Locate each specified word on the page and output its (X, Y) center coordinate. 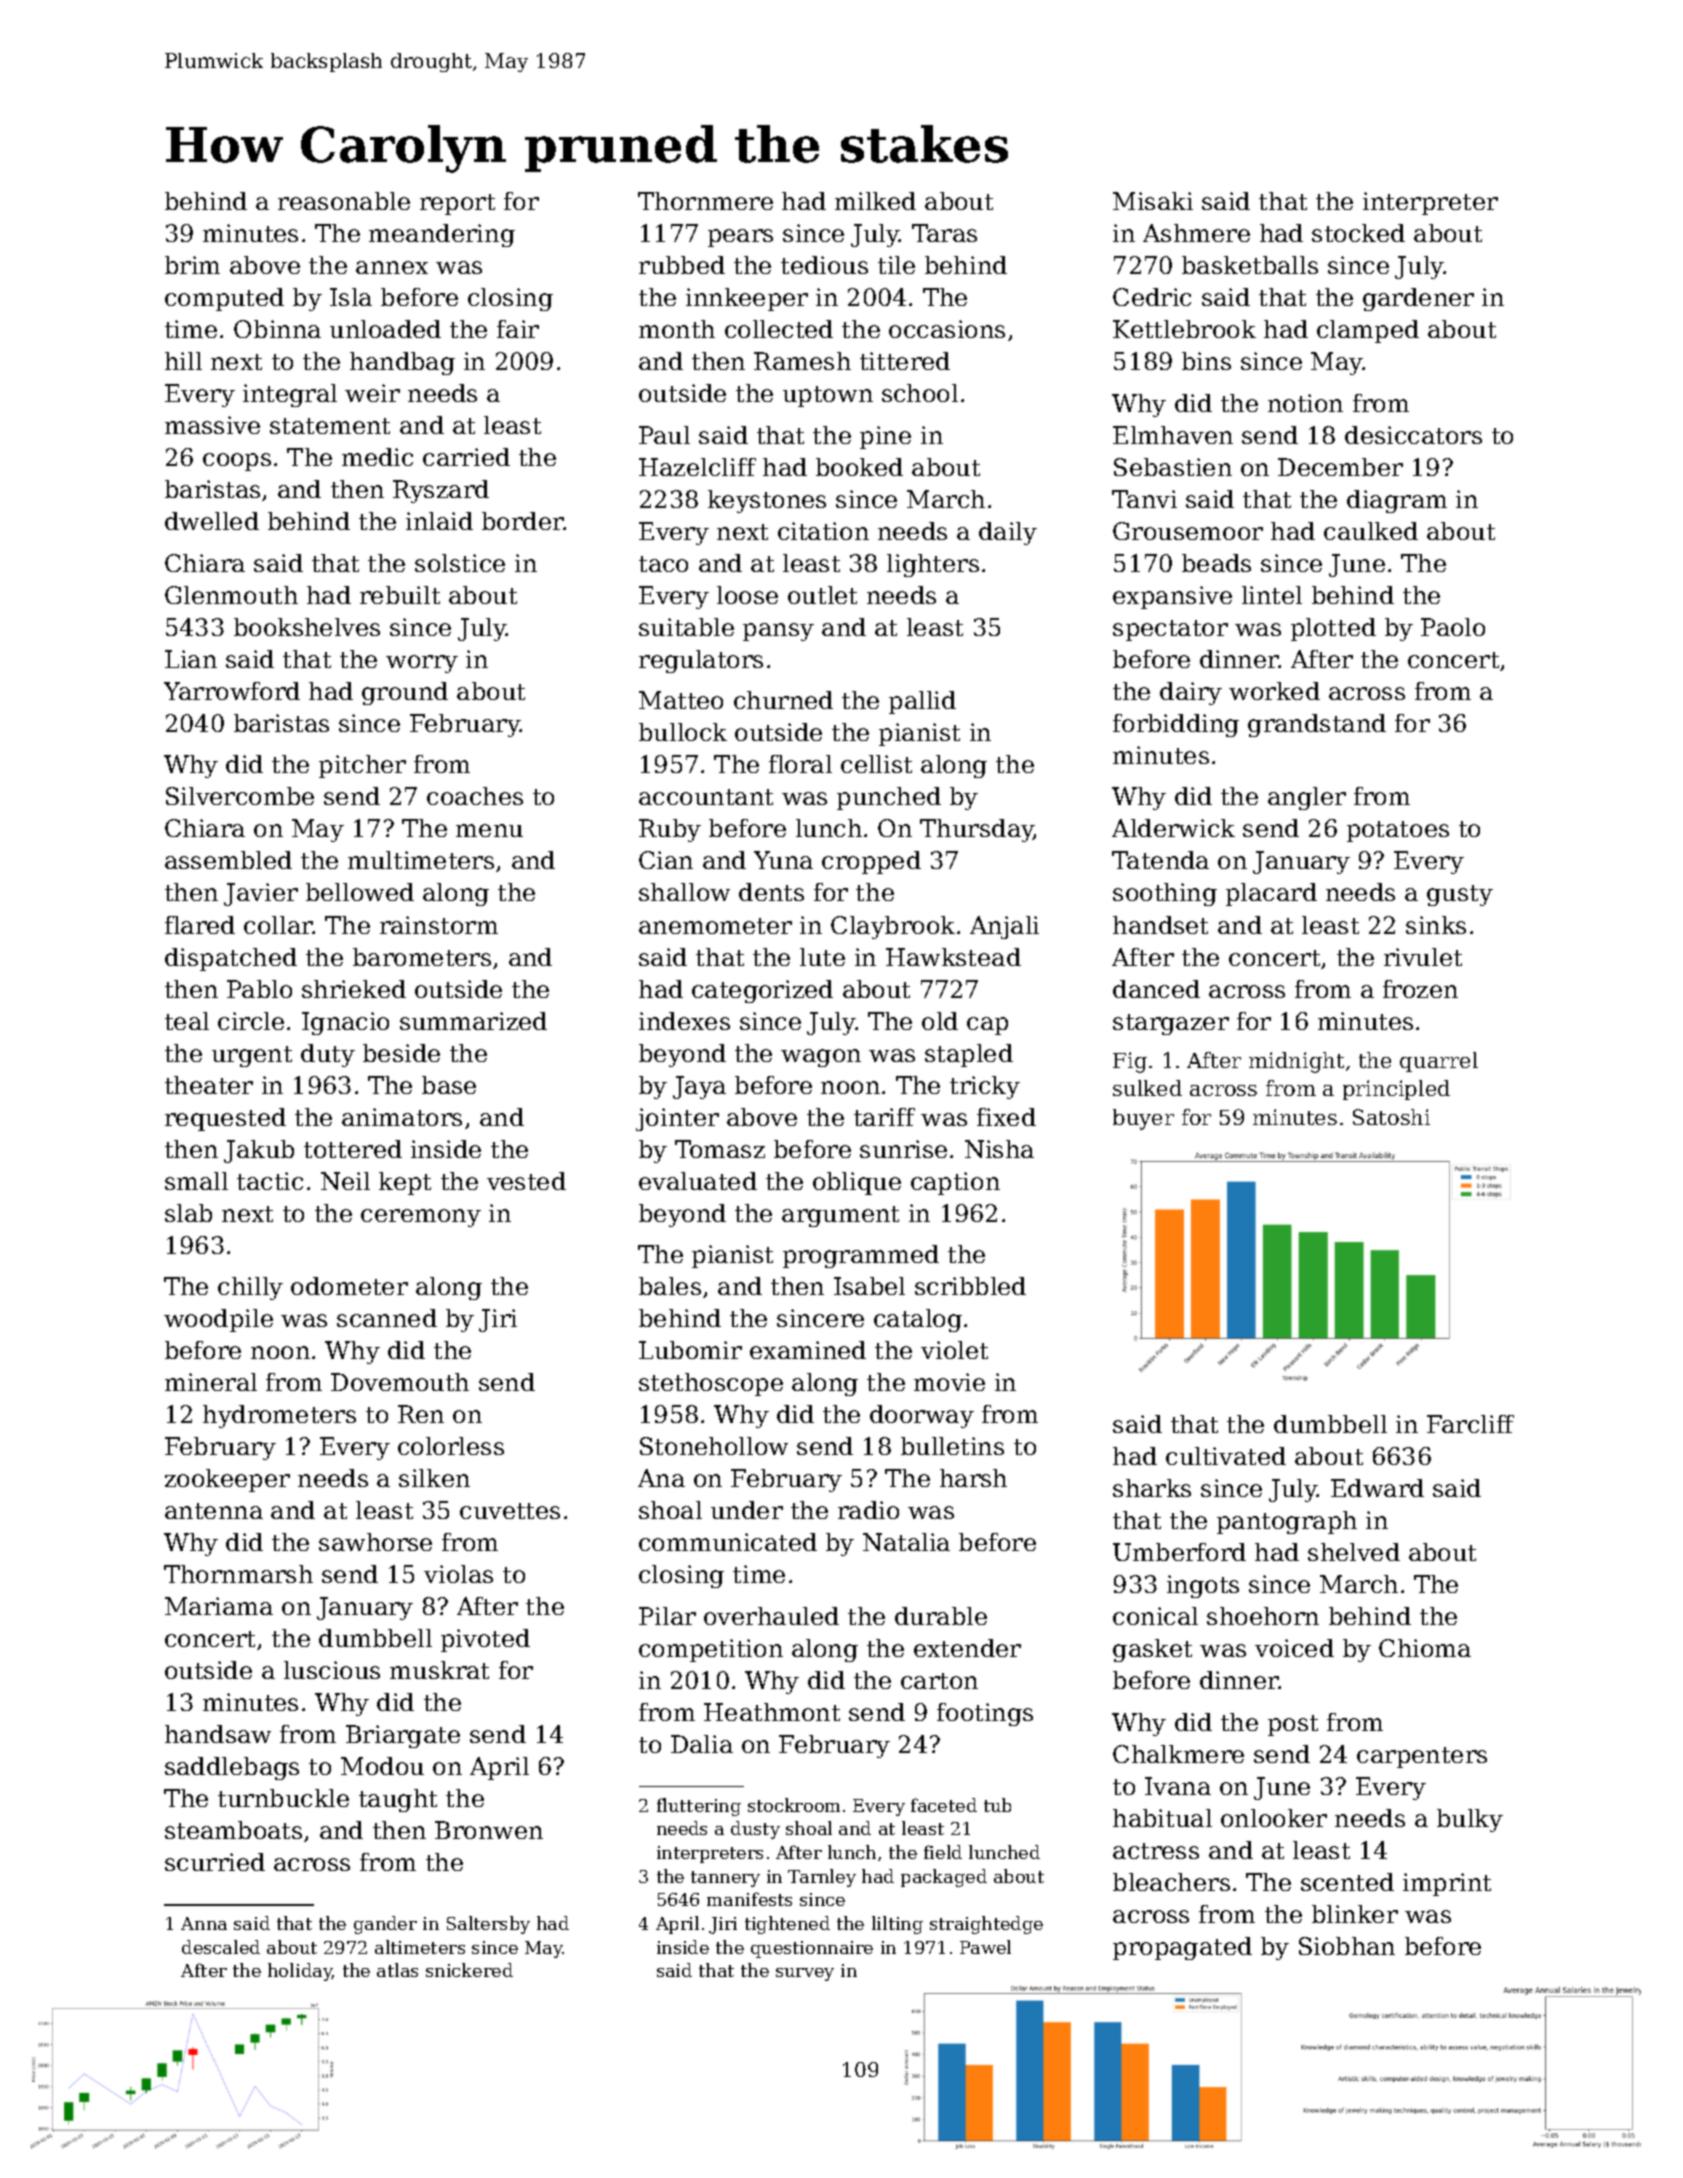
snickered (469, 1970)
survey (805, 1974)
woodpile (218, 1320)
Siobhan (1347, 1946)
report (457, 204)
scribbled (970, 1286)
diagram (1397, 501)
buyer (1143, 1119)
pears (740, 238)
